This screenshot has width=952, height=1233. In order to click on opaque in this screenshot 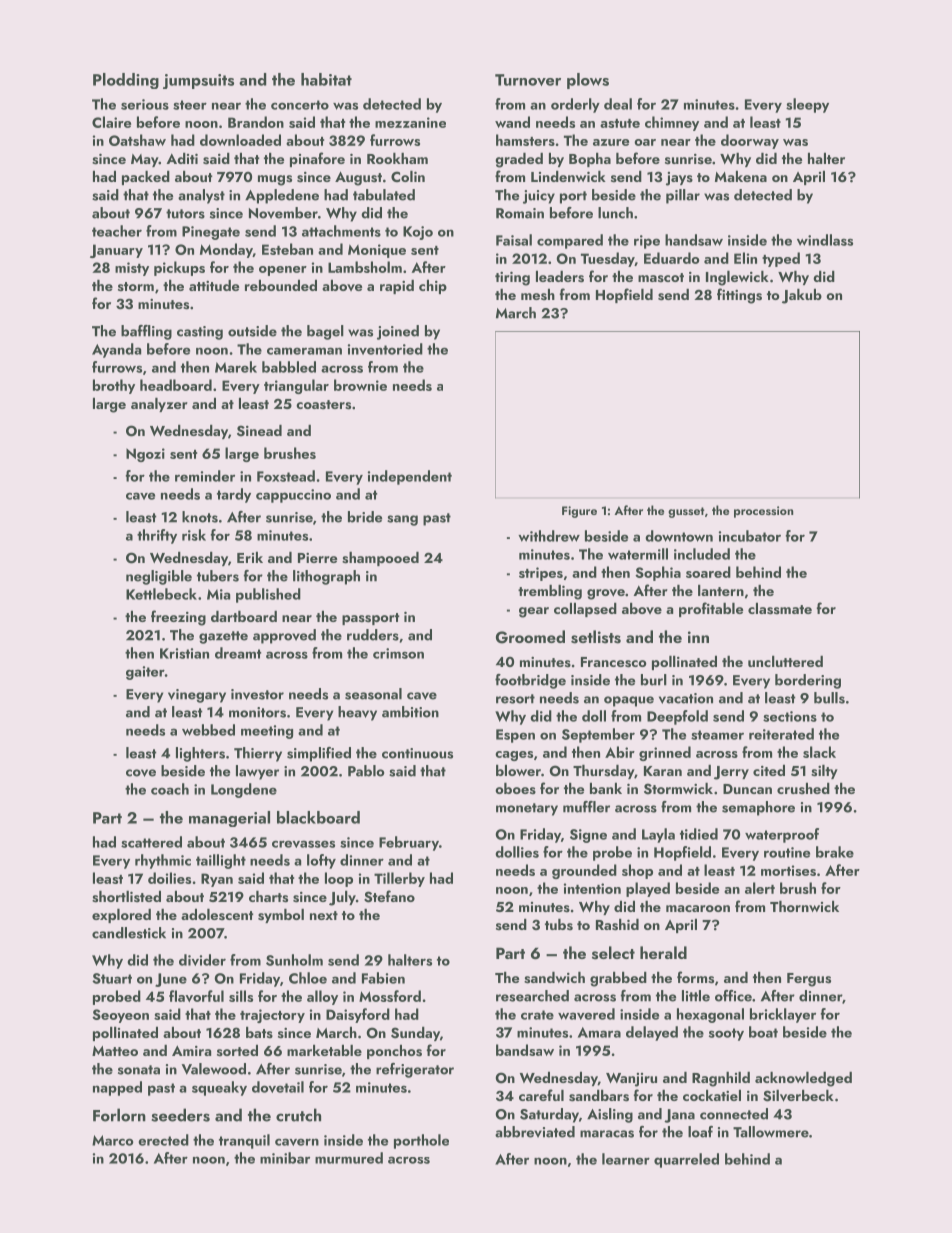, I will do `click(629, 701)`.
